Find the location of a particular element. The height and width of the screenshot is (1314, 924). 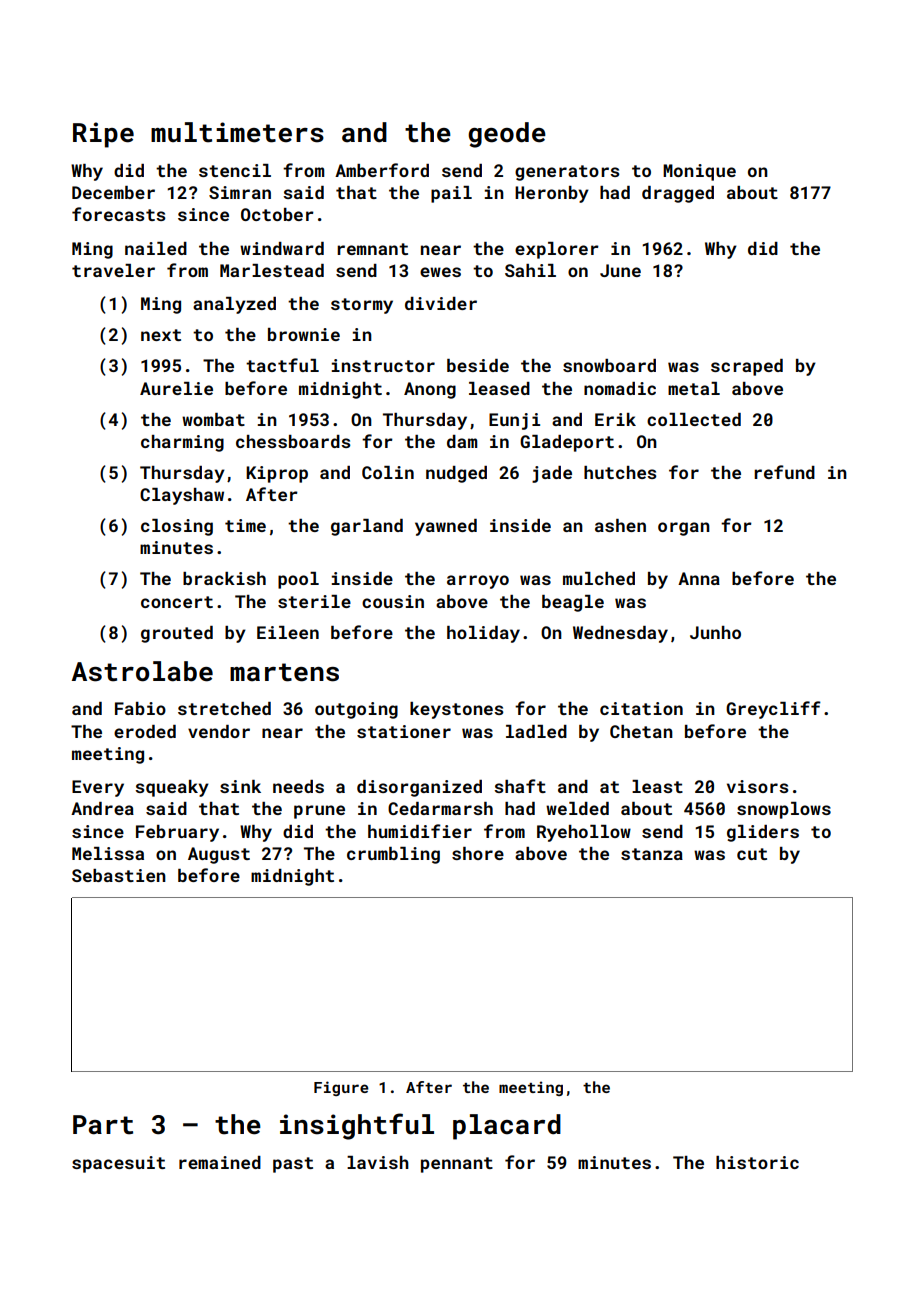

brackish is located at coordinates (224, 578).
